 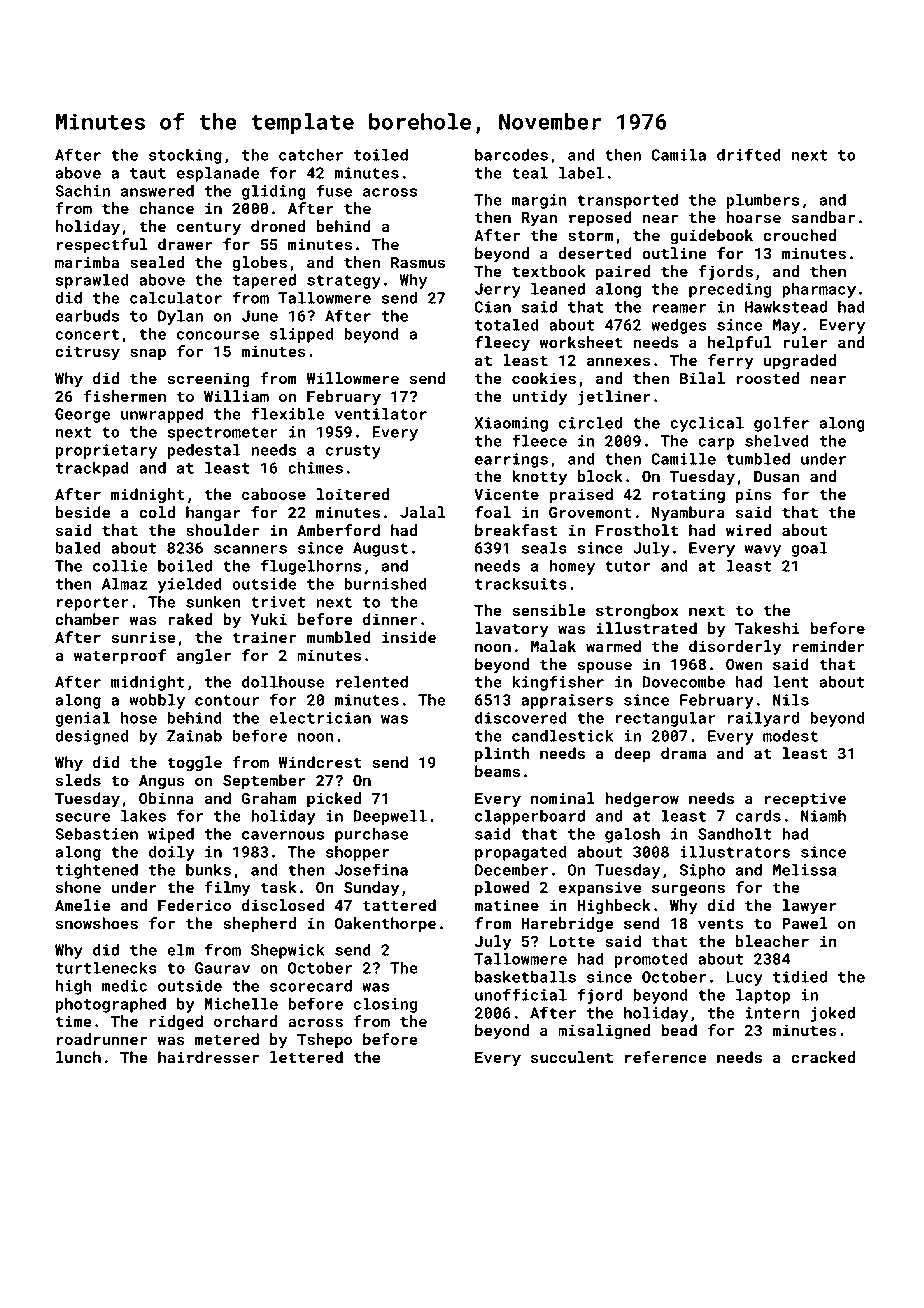 I want to click on hairdresser, so click(x=208, y=1057).
